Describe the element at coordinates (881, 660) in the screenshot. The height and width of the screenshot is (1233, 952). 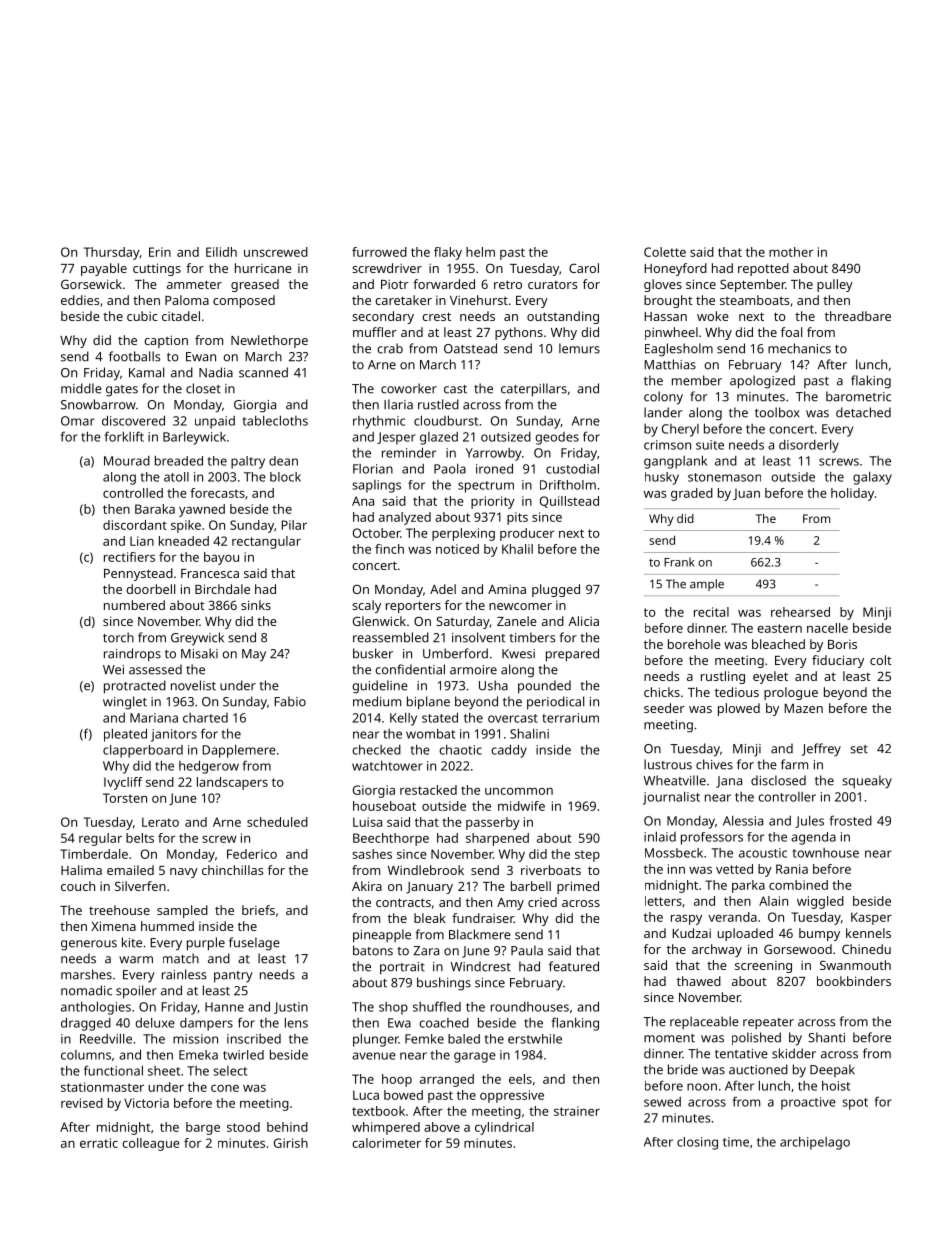
I see `colt` at that location.
